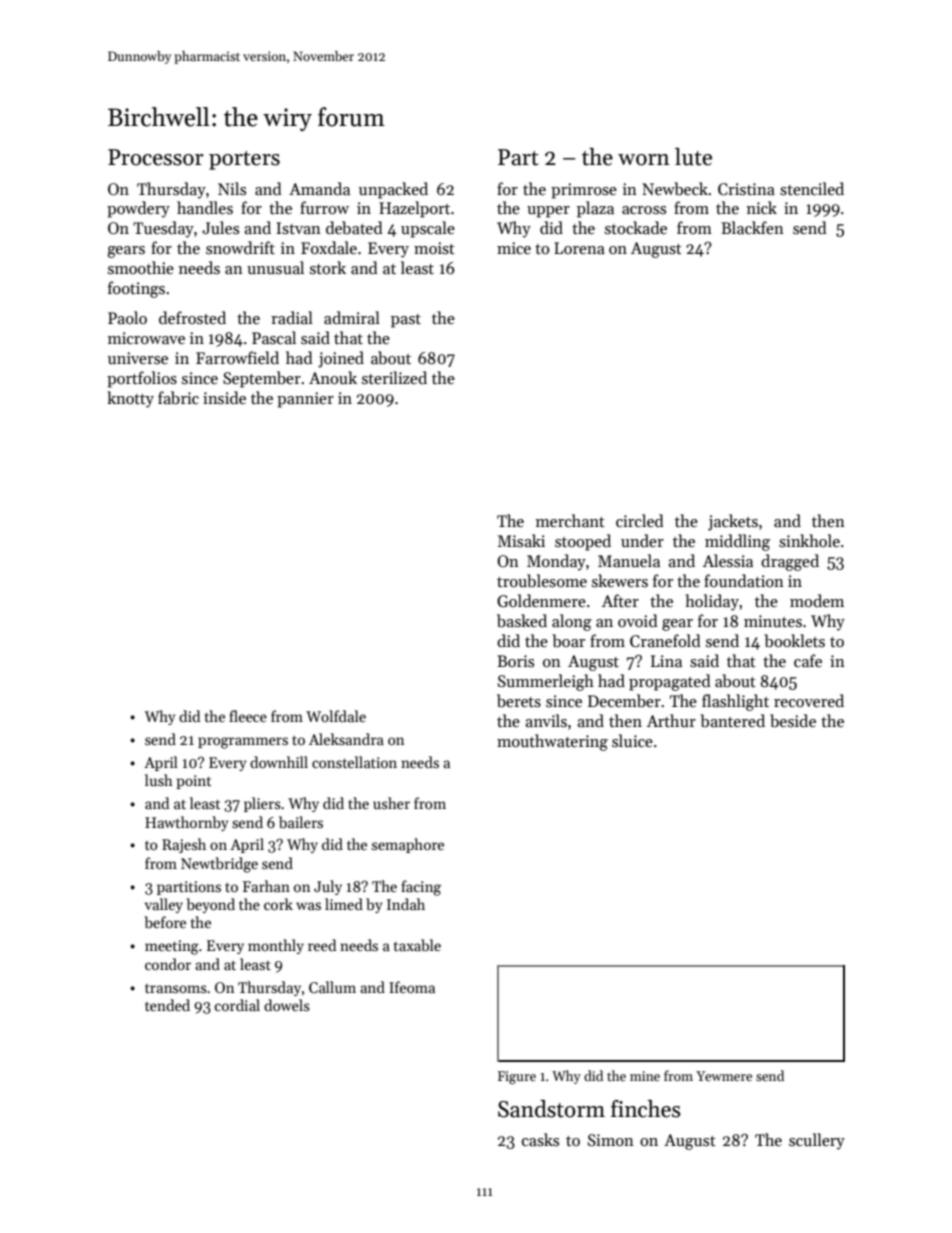  What do you see at coordinates (244, 160) in the page?
I see `porters` at bounding box center [244, 160].
